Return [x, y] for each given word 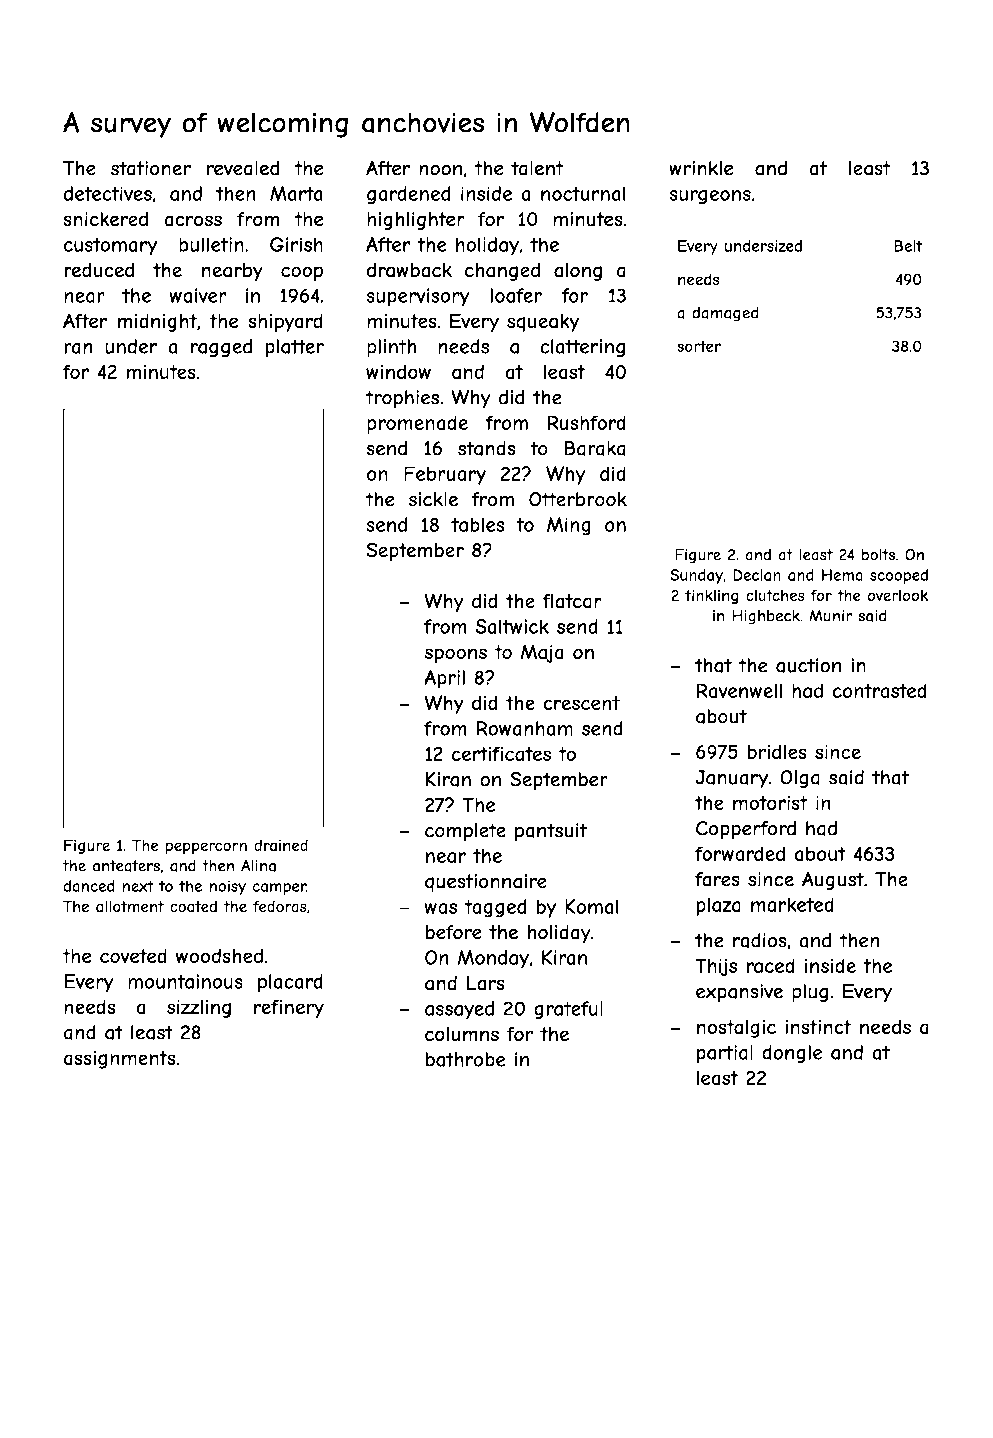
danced [89, 886]
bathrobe [465, 1059]
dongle [792, 1054]
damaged [725, 314]
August [833, 881]
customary [110, 247]
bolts [878, 555]
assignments [120, 1060]
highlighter [416, 221]
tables [478, 524]
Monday [493, 959]
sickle [433, 499]
